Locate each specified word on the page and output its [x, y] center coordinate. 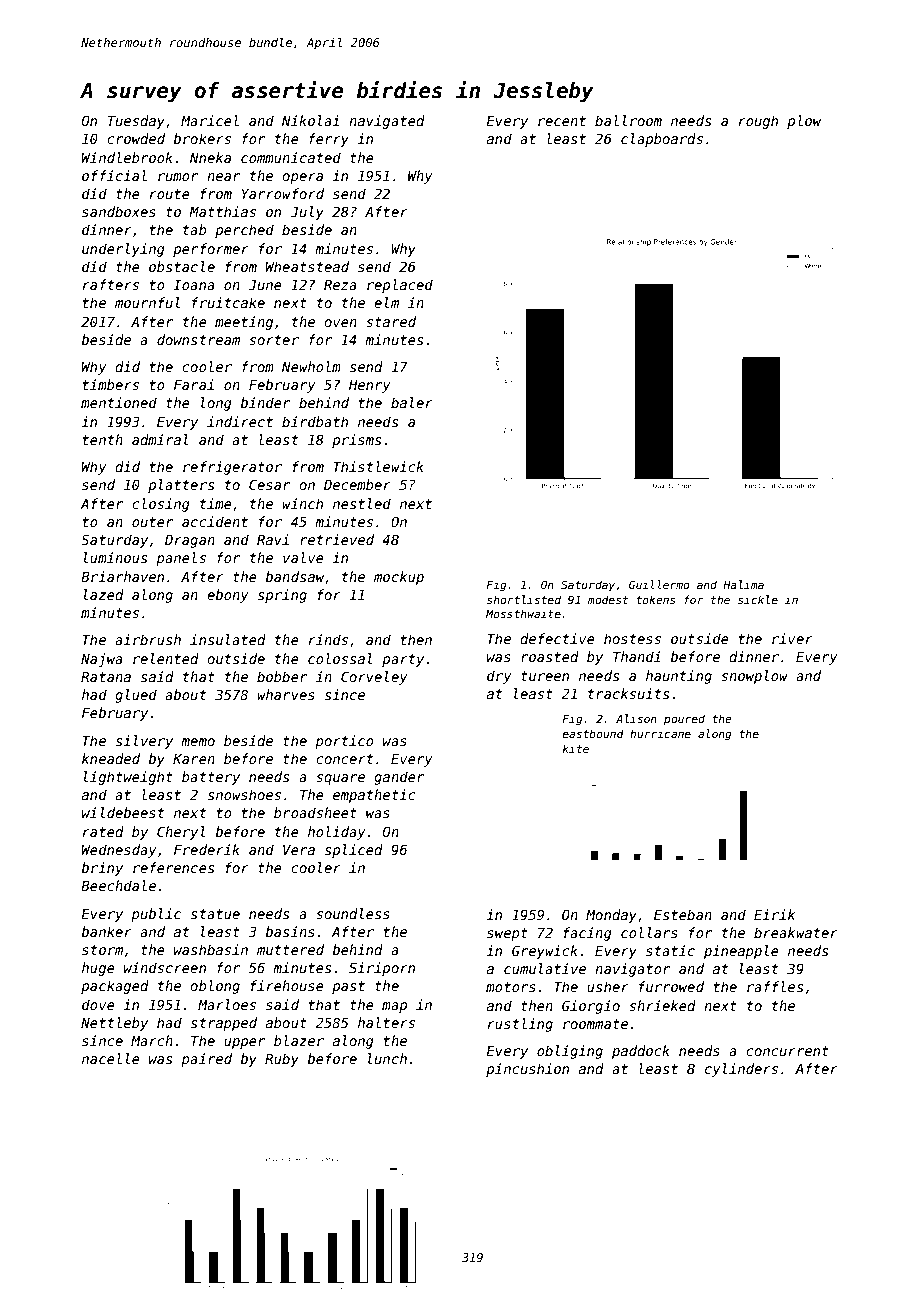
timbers [111, 384]
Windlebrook [127, 157]
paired [206, 1060]
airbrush [148, 639]
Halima [743, 584]
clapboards [662, 140]
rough [758, 122]
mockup [399, 578]
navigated [387, 122]
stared [391, 321]
